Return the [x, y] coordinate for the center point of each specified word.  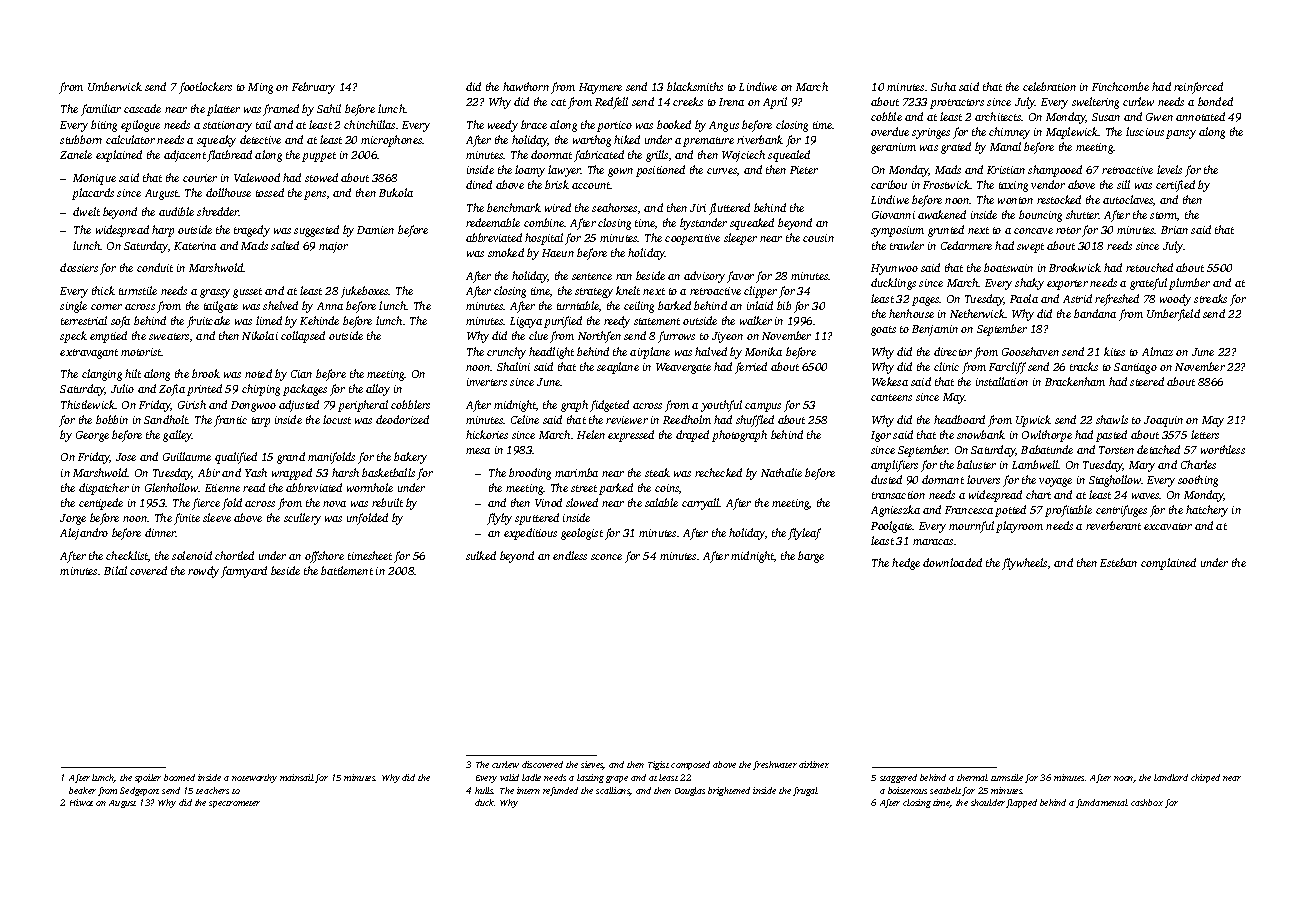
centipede [101, 504]
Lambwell [1035, 464]
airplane [650, 353]
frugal [805, 791]
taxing [1013, 186]
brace [534, 124]
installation [1002, 381]
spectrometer [234, 804]
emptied [108, 337]
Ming [260, 88]
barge [811, 557]
